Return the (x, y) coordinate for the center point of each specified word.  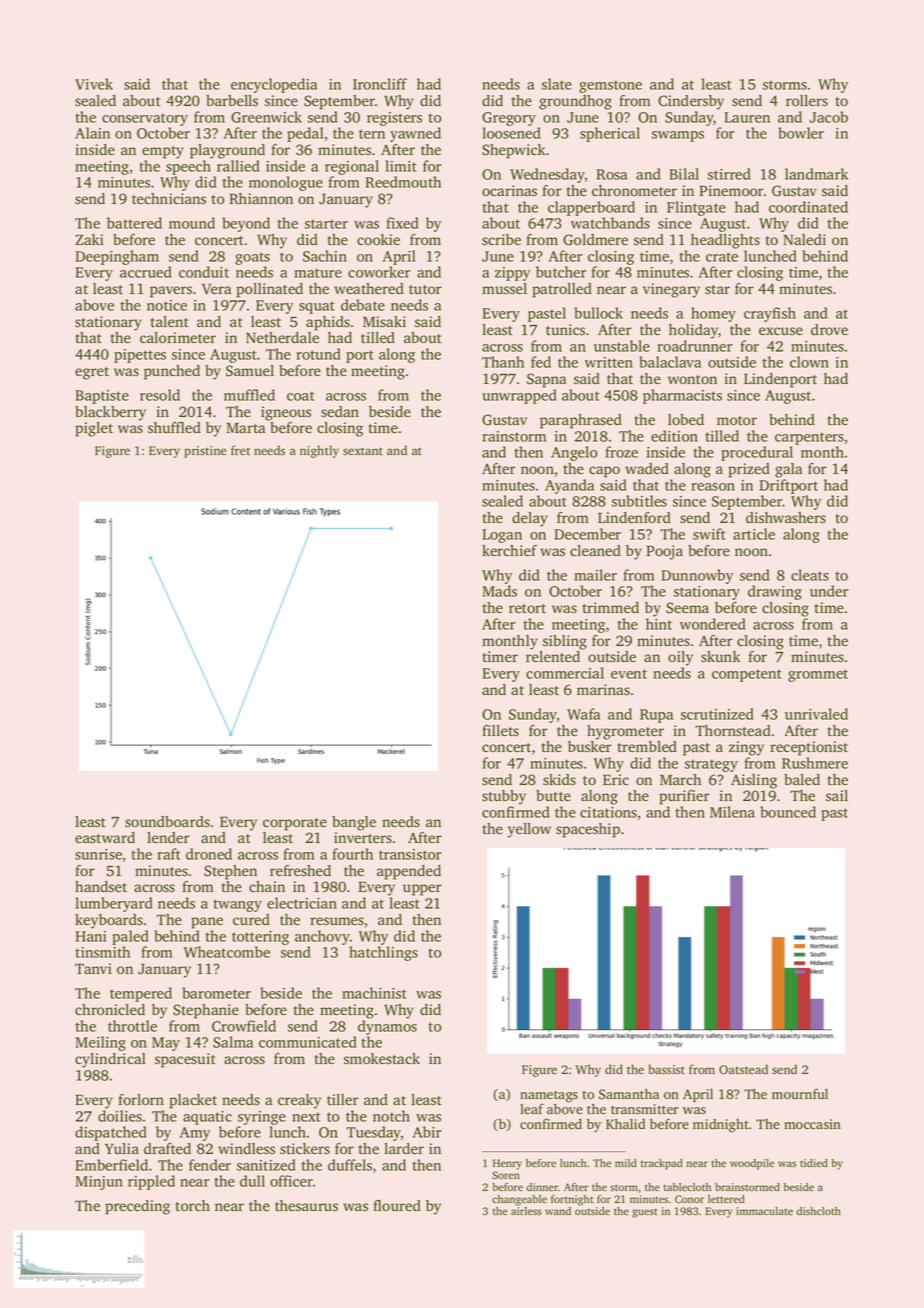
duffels (350, 1165)
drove (829, 330)
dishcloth (818, 1211)
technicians (169, 199)
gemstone (610, 86)
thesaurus (306, 1206)
